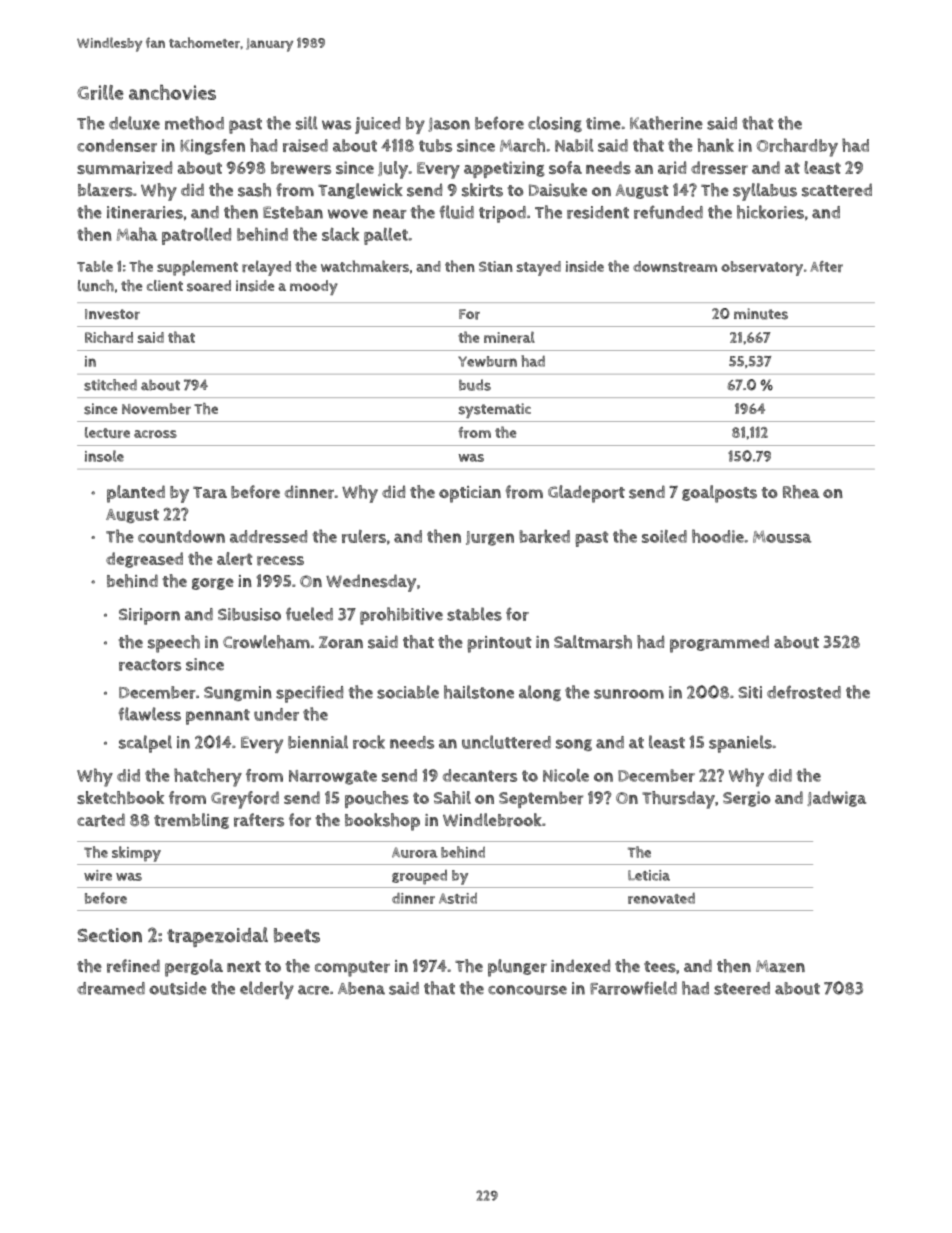 Image resolution: width=952 pixels, height=1233 pixels. I want to click on optician, so click(470, 494).
